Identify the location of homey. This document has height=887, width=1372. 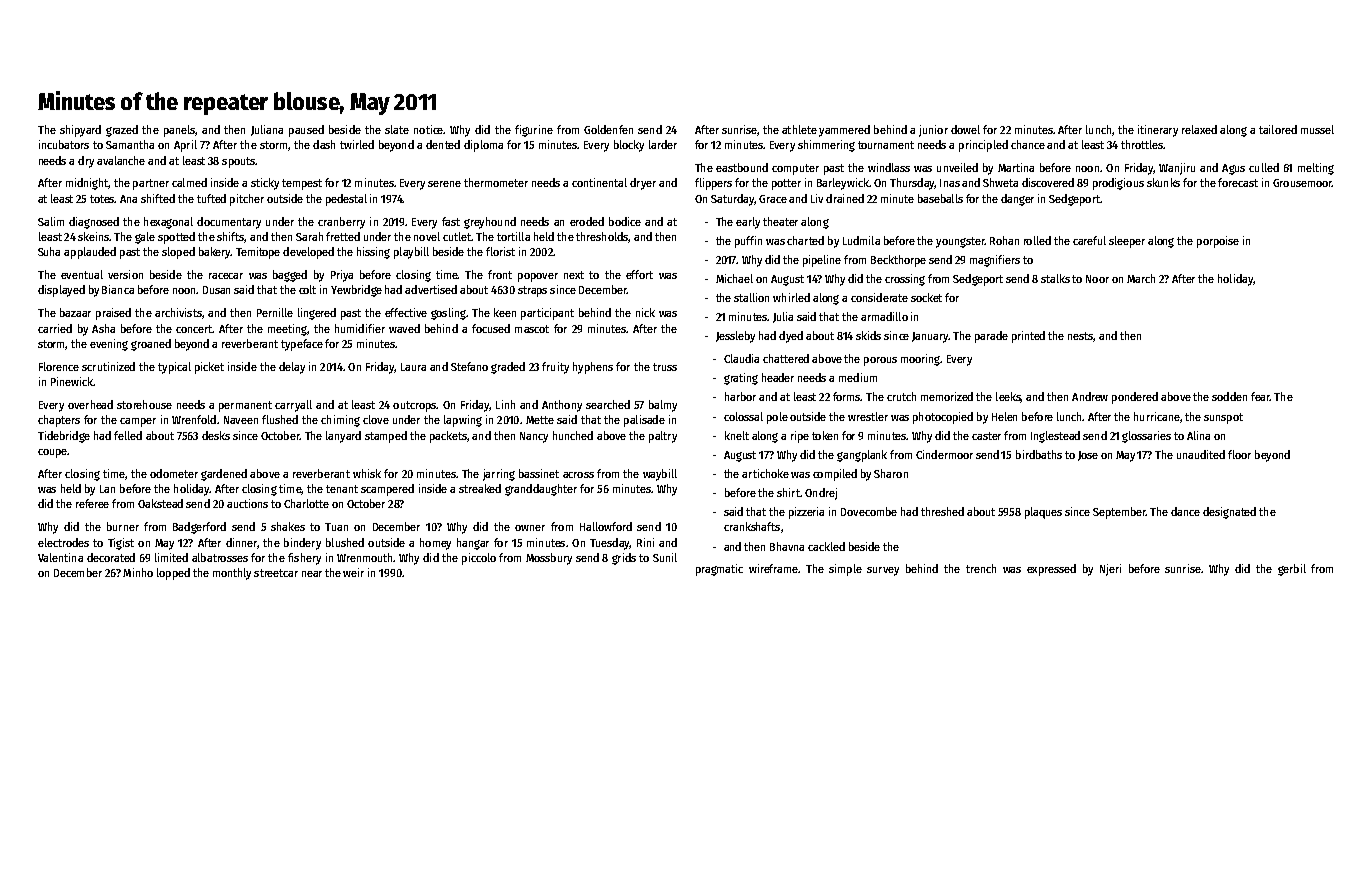
(435, 544).
